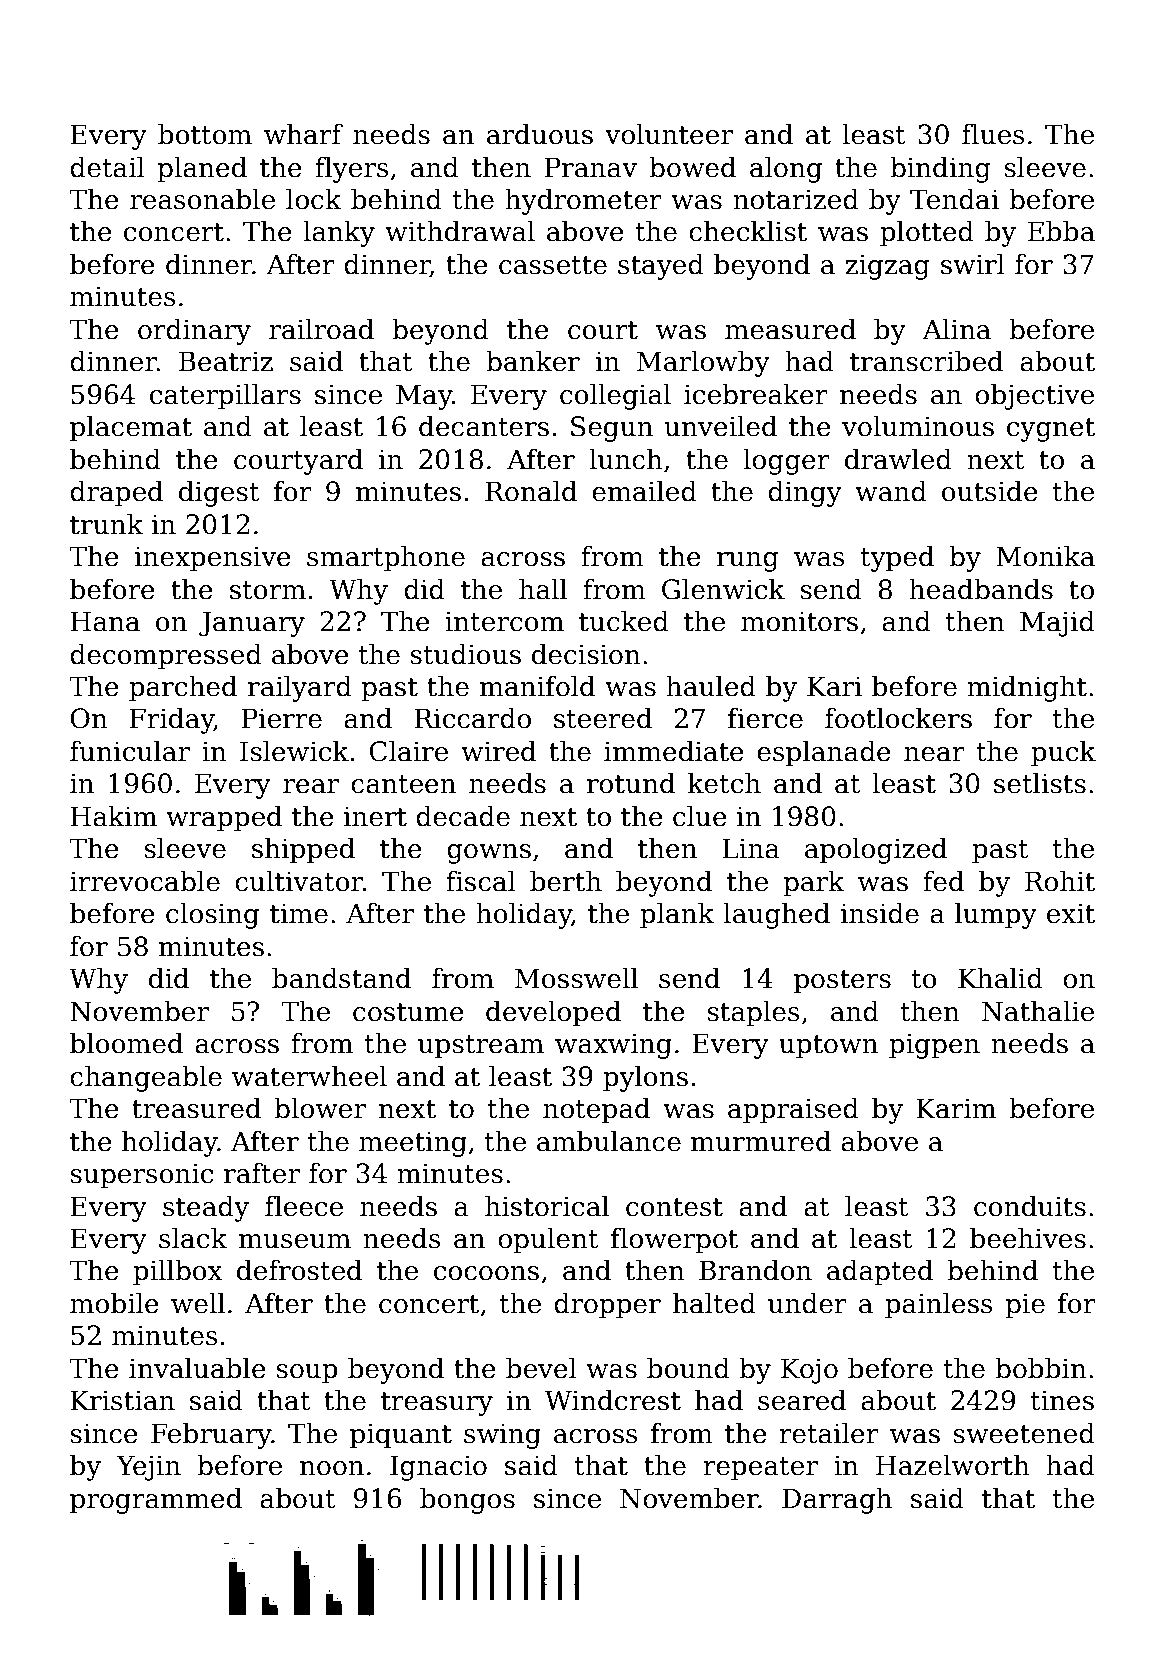 The height and width of the document is (1654, 1165). I want to click on laughed, so click(776, 916).
